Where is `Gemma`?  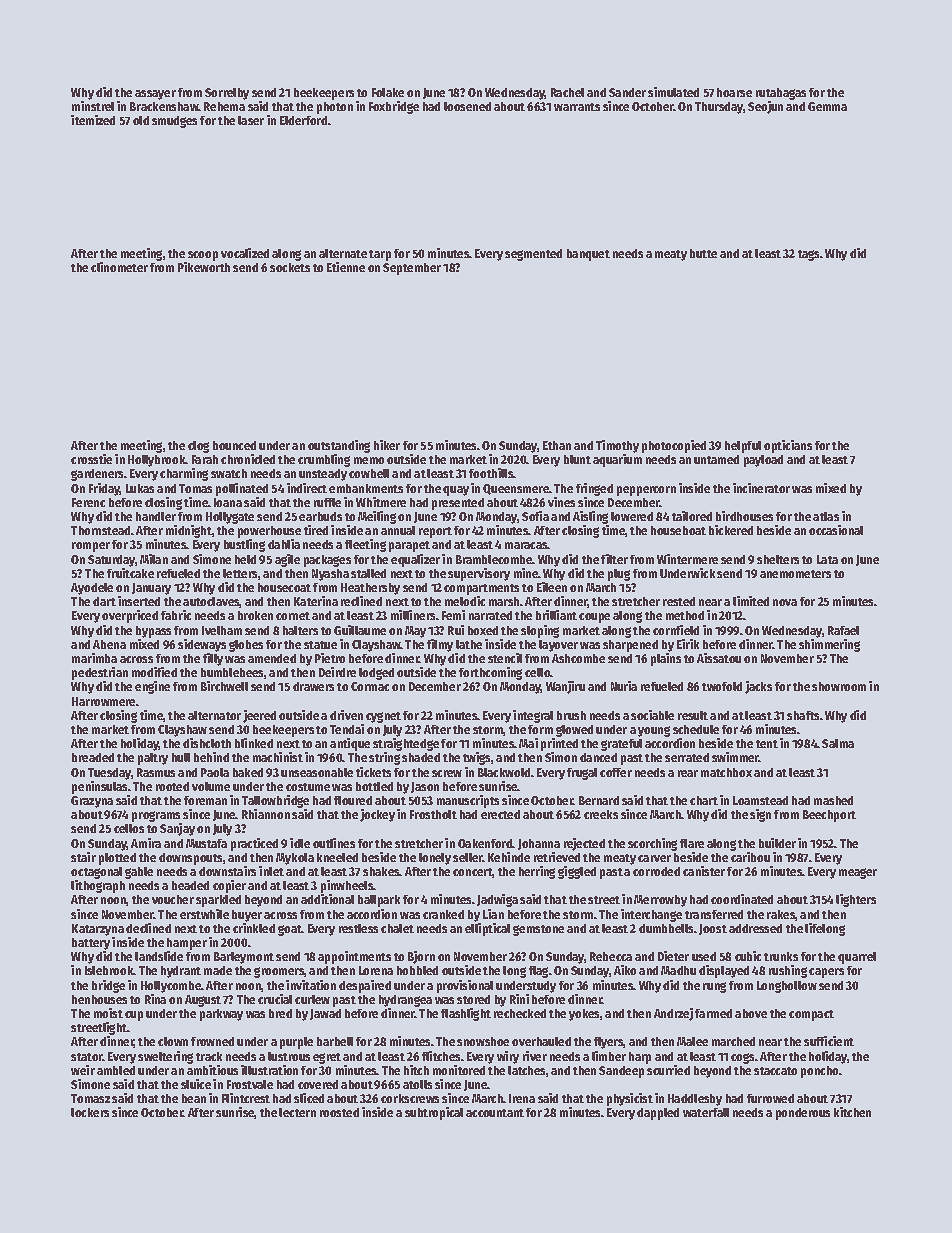
Gemma is located at coordinates (827, 106).
